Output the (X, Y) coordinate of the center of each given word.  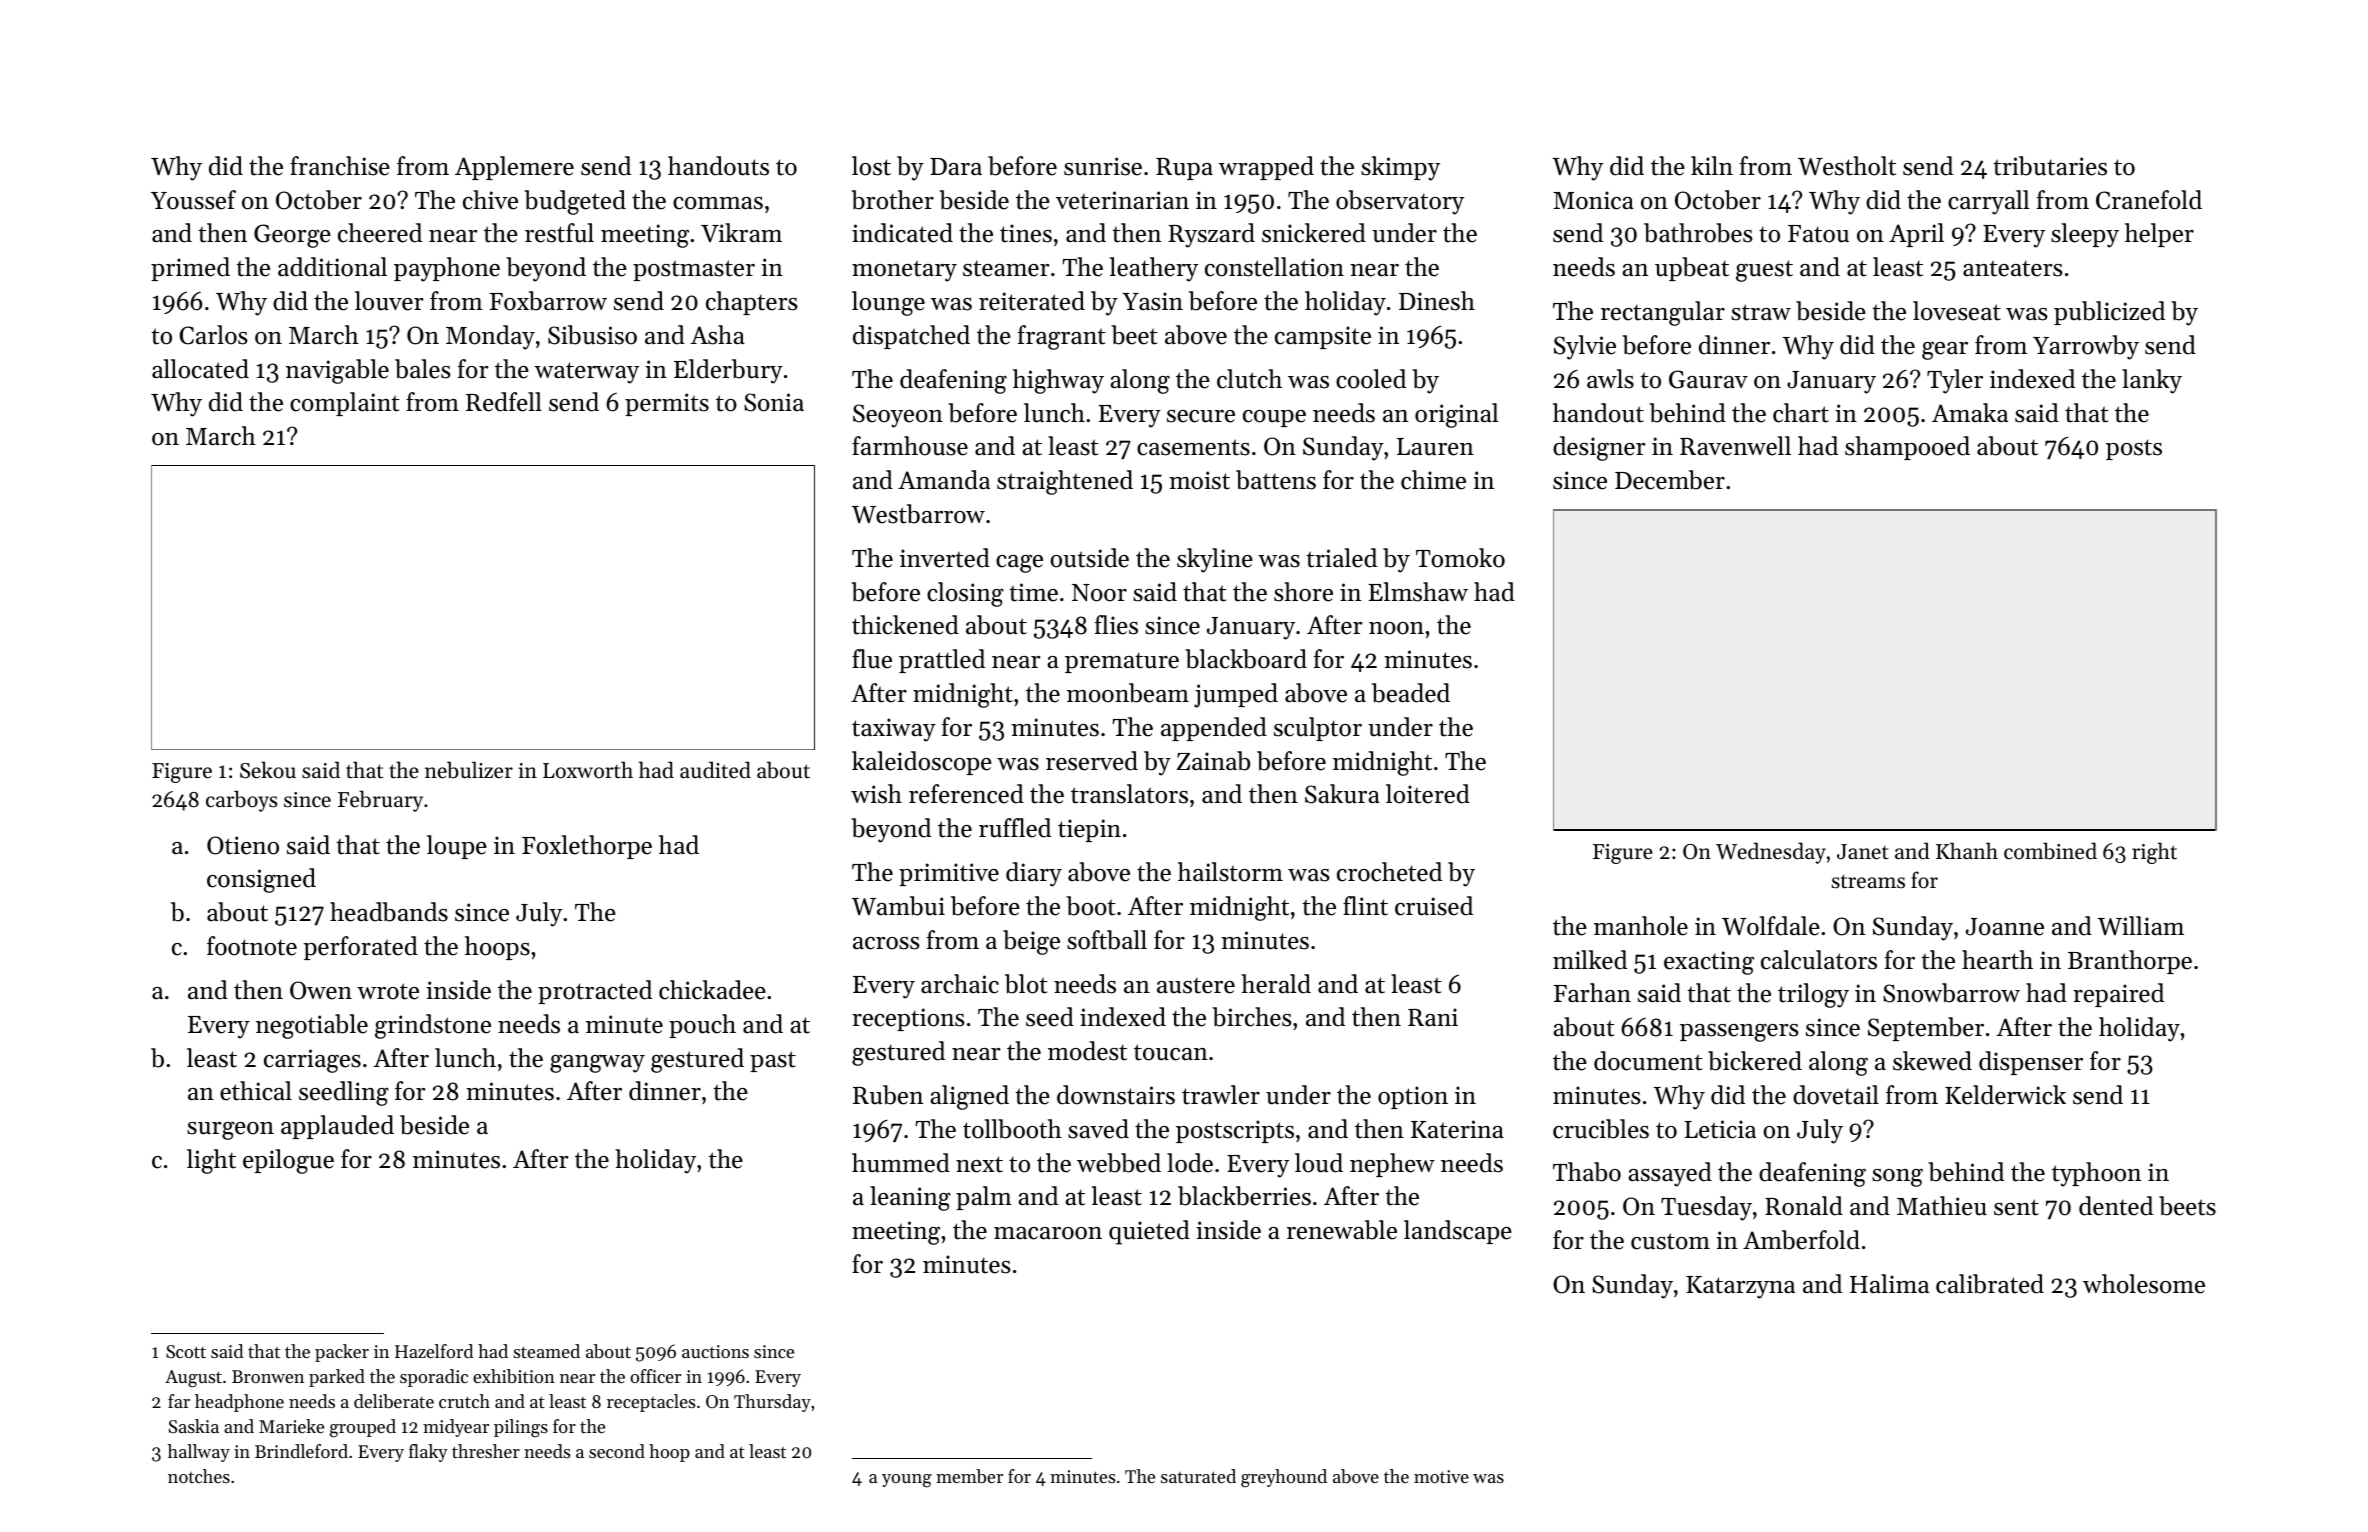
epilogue (288, 1161)
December (1670, 480)
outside (1089, 558)
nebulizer (469, 770)
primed (190, 269)
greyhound (1284, 1478)
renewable (1342, 1230)
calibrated (1990, 1284)
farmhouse (910, 446)
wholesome (2144, 1284)
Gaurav (1708, 379)
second (617, 1451)
